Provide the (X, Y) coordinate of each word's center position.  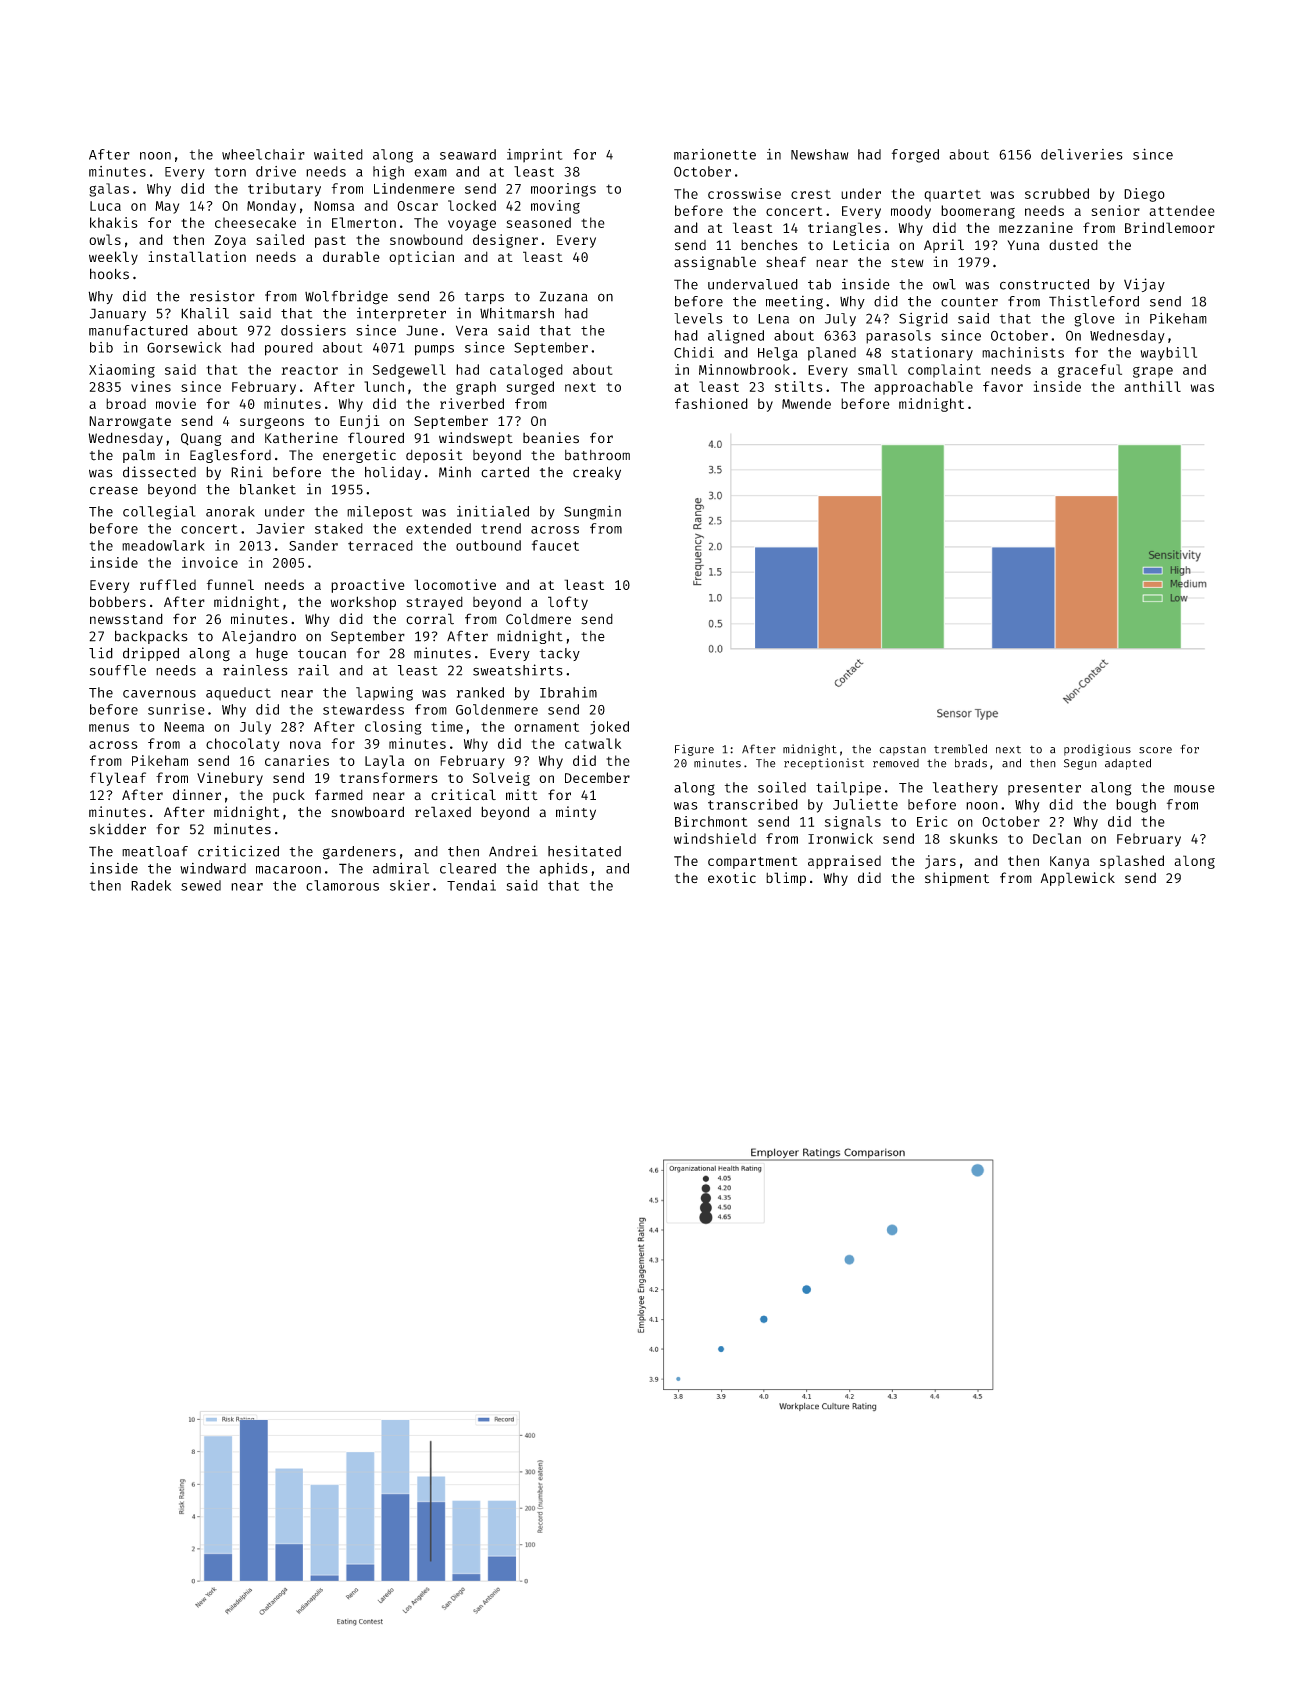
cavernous (159, 694)
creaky (597, 473)
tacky (560, 654)
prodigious (1097, 750)
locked (472, 205)
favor (1003, 386)
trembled (960, 749)
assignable (715, 263)
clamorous (342, 885)
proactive (368, 586)
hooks (109, 274)
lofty (568, 603)
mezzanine (1036, 227)
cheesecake (255, 222)
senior (1115, 210)
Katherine (301, 438)
